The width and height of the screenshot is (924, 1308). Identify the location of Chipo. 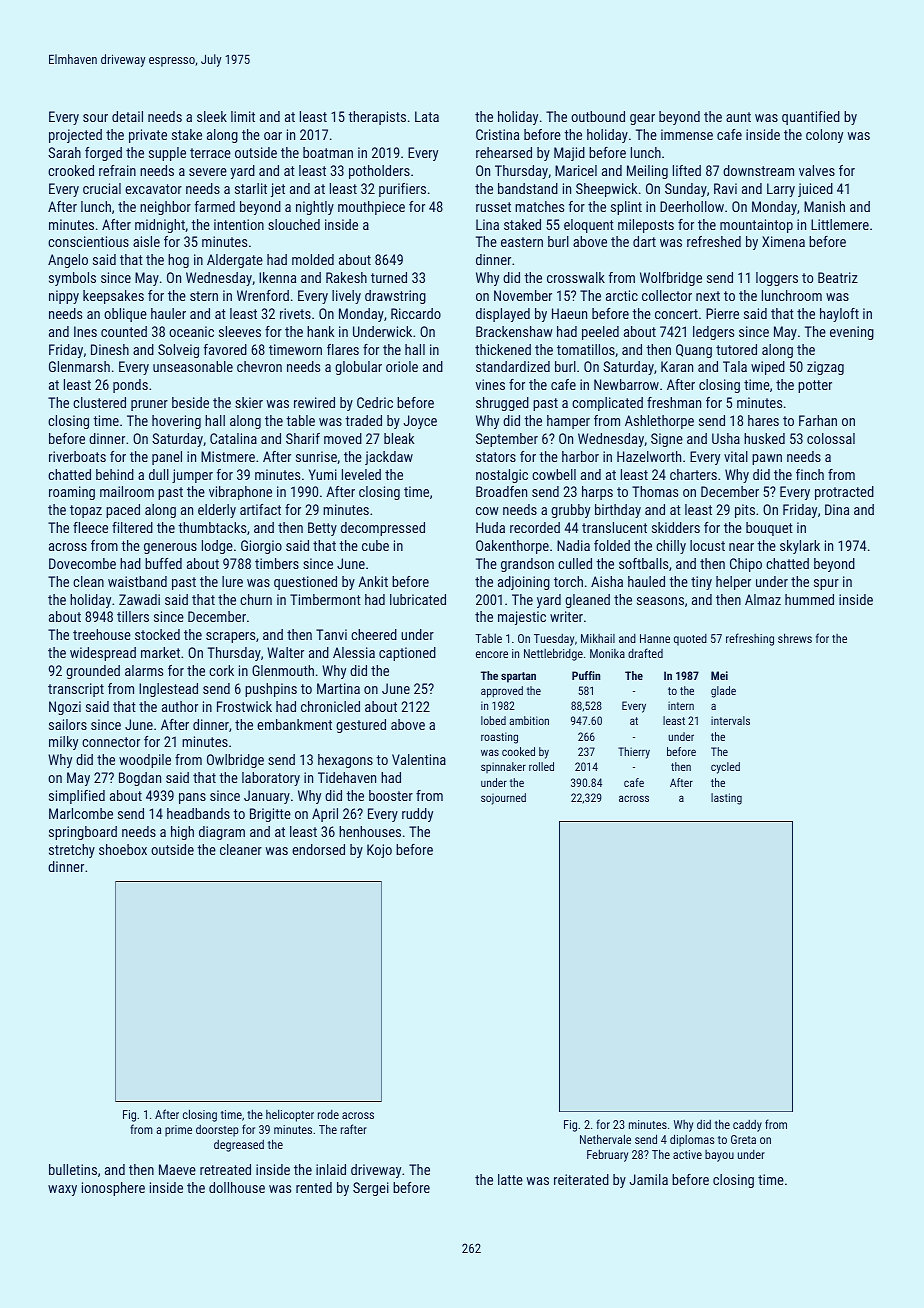
(746, 565).
